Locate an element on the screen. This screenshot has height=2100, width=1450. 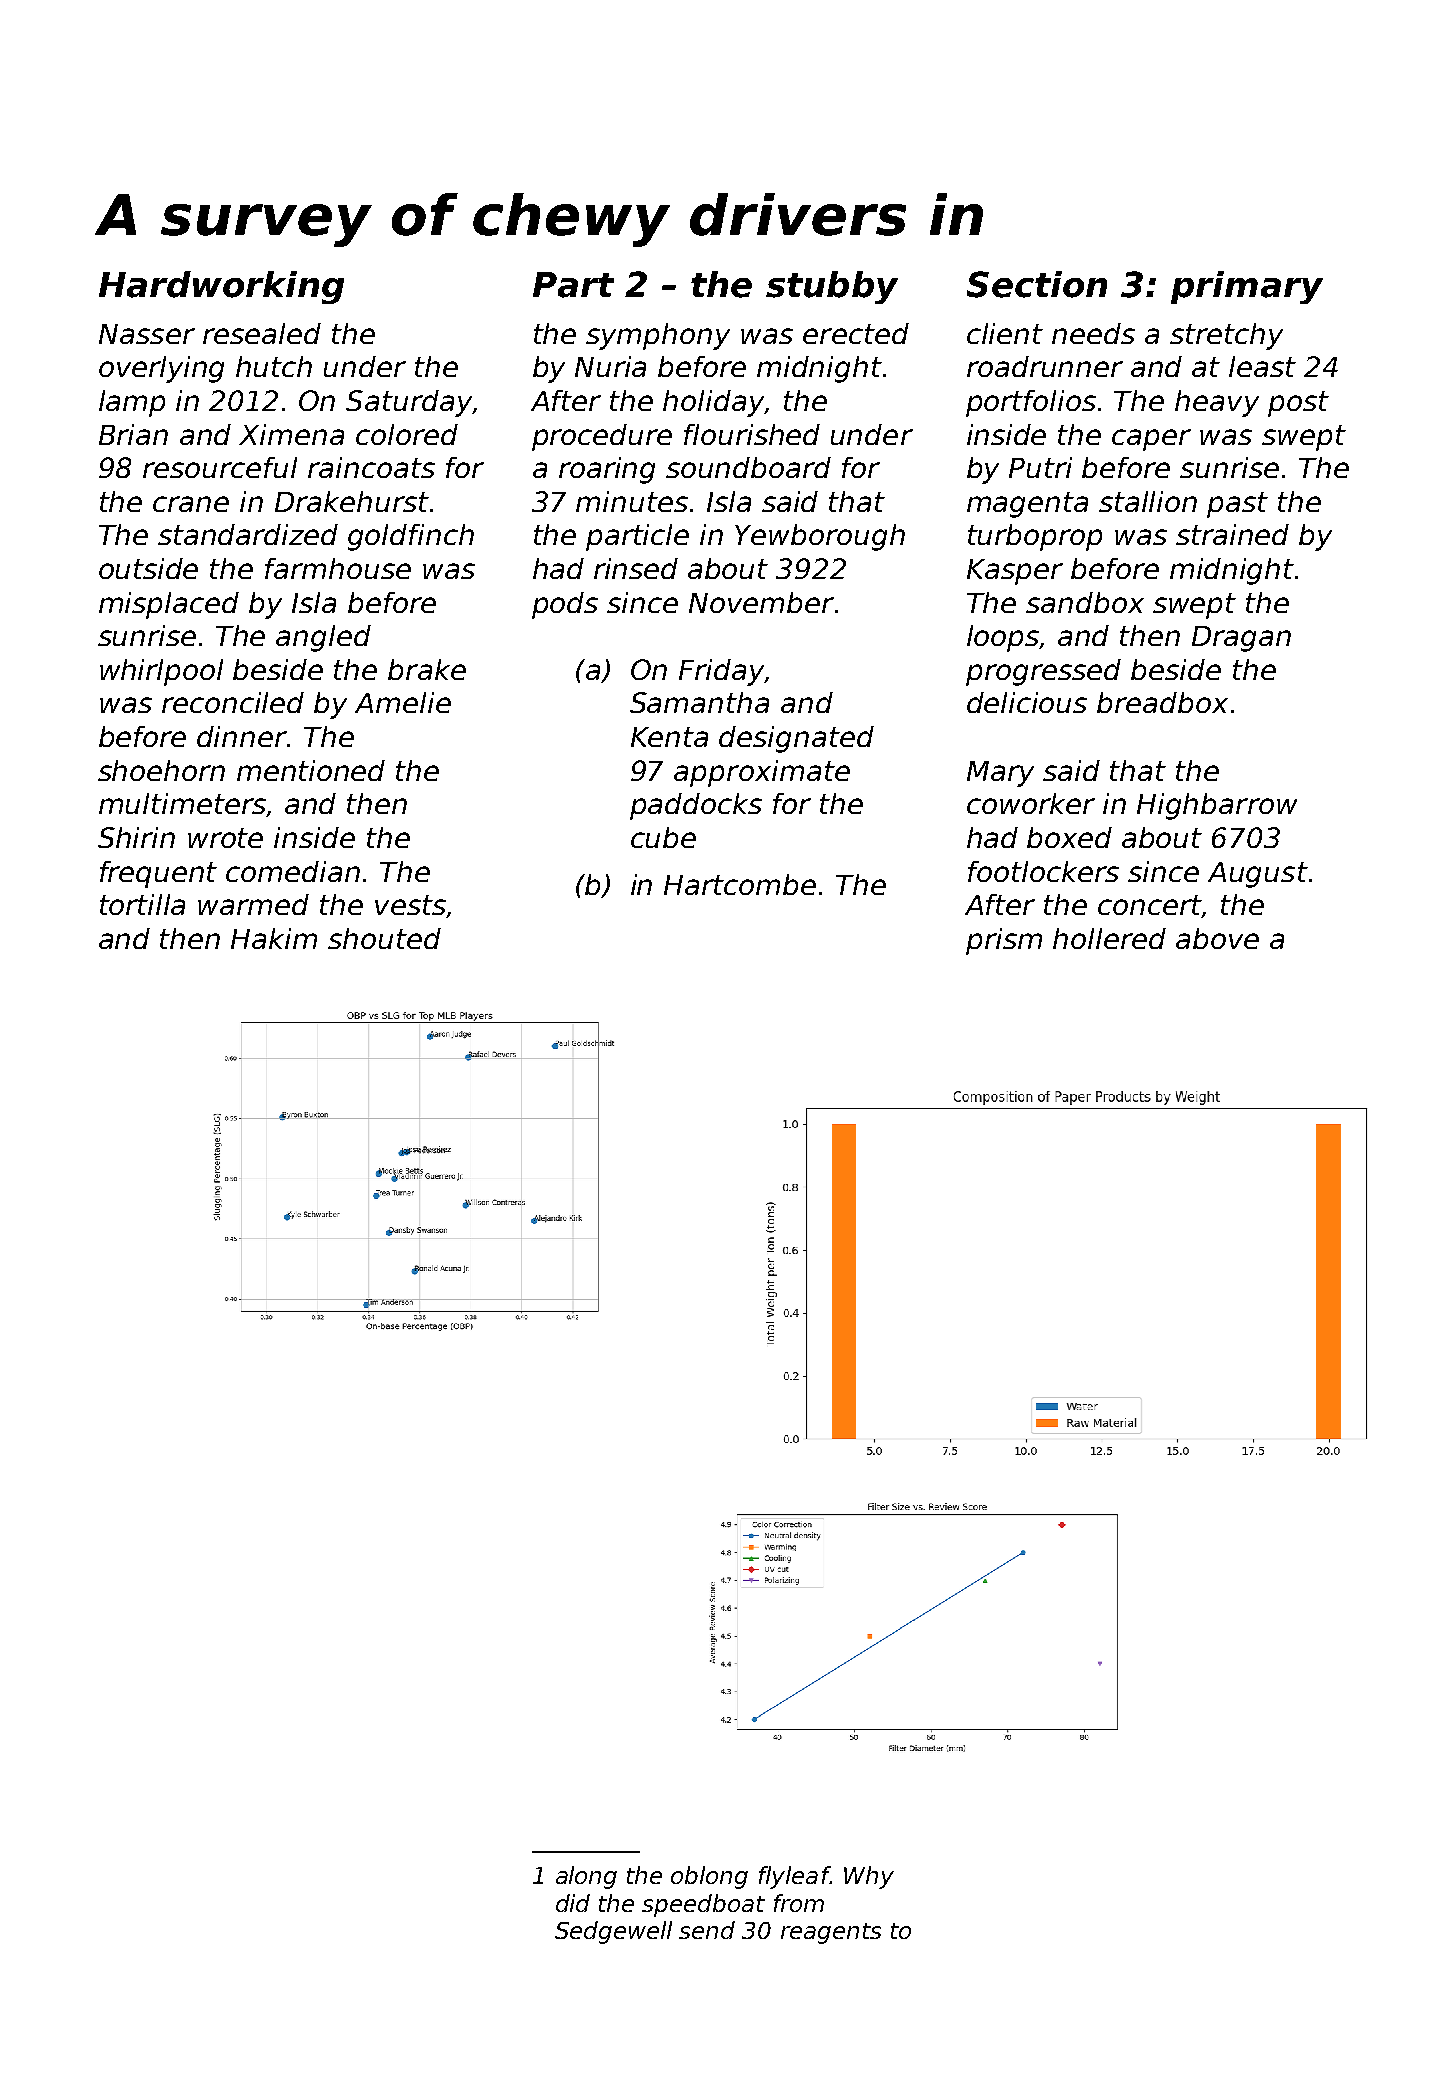
resealed is located at coordinates (262, 333).
